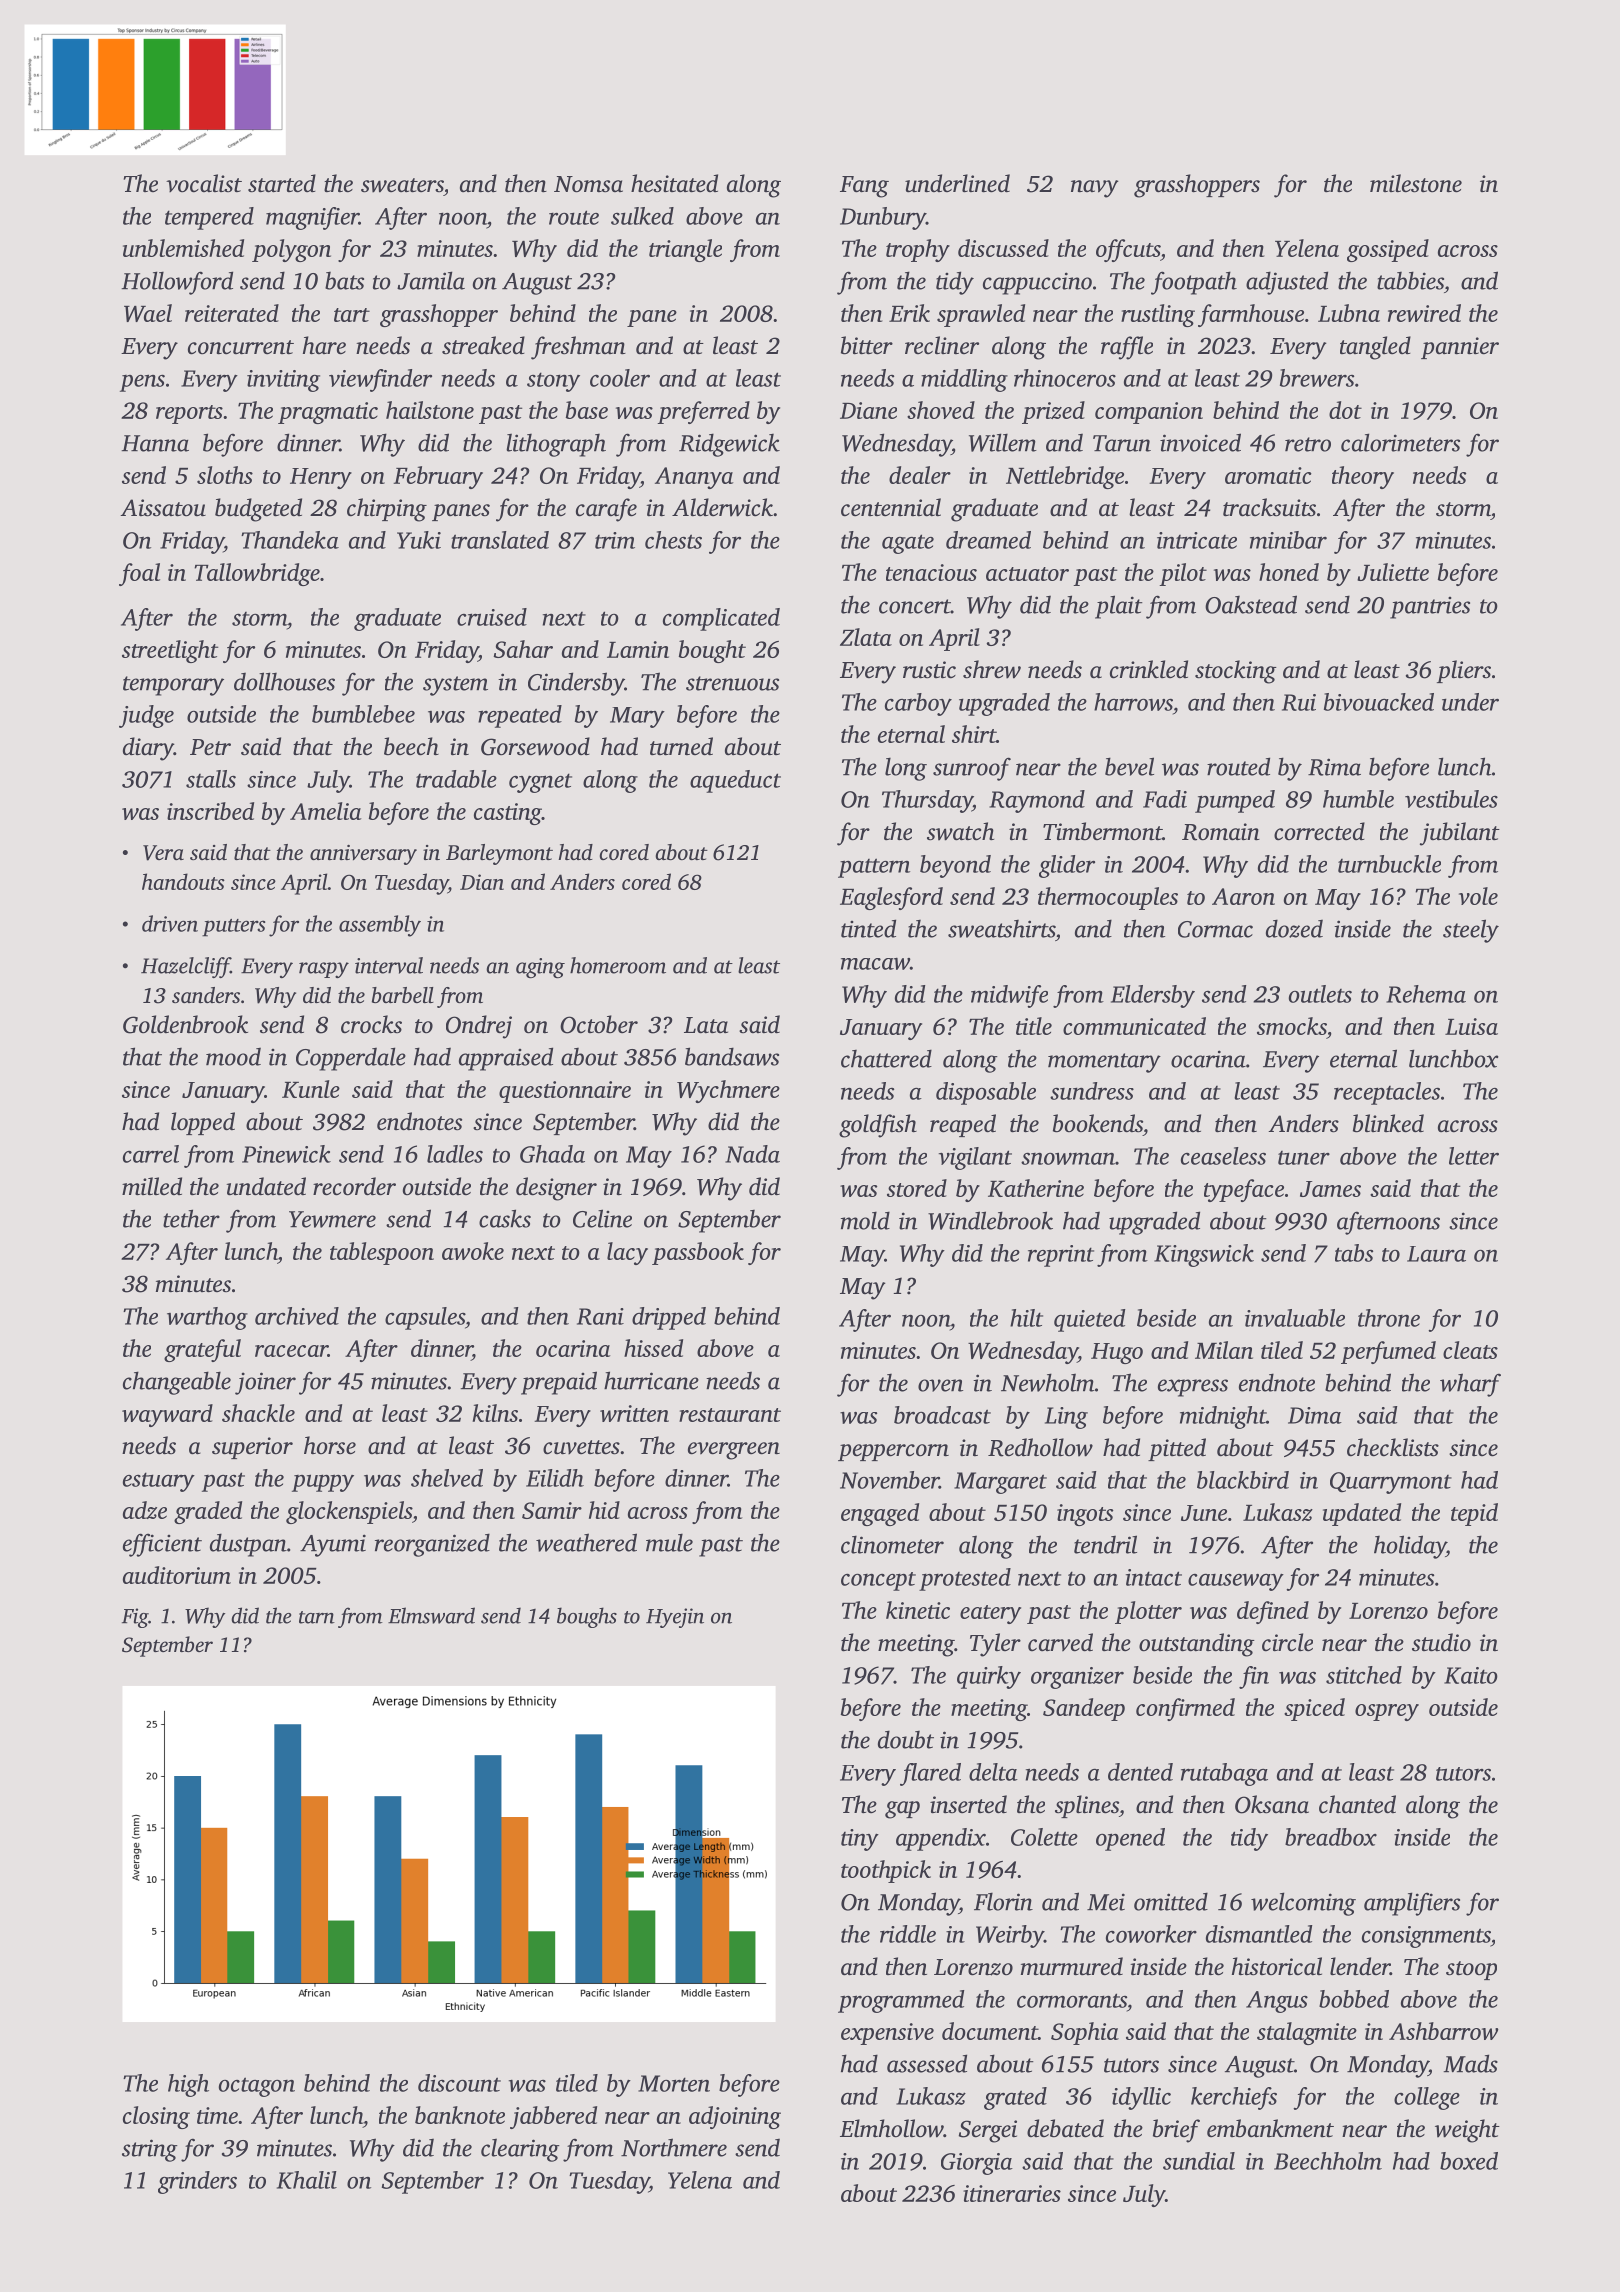 This page has height=2292, width=1620. What do you see at coordinates (177, 1575) in the page?
I see `auditorium` at bounding box center [177, 1575].
